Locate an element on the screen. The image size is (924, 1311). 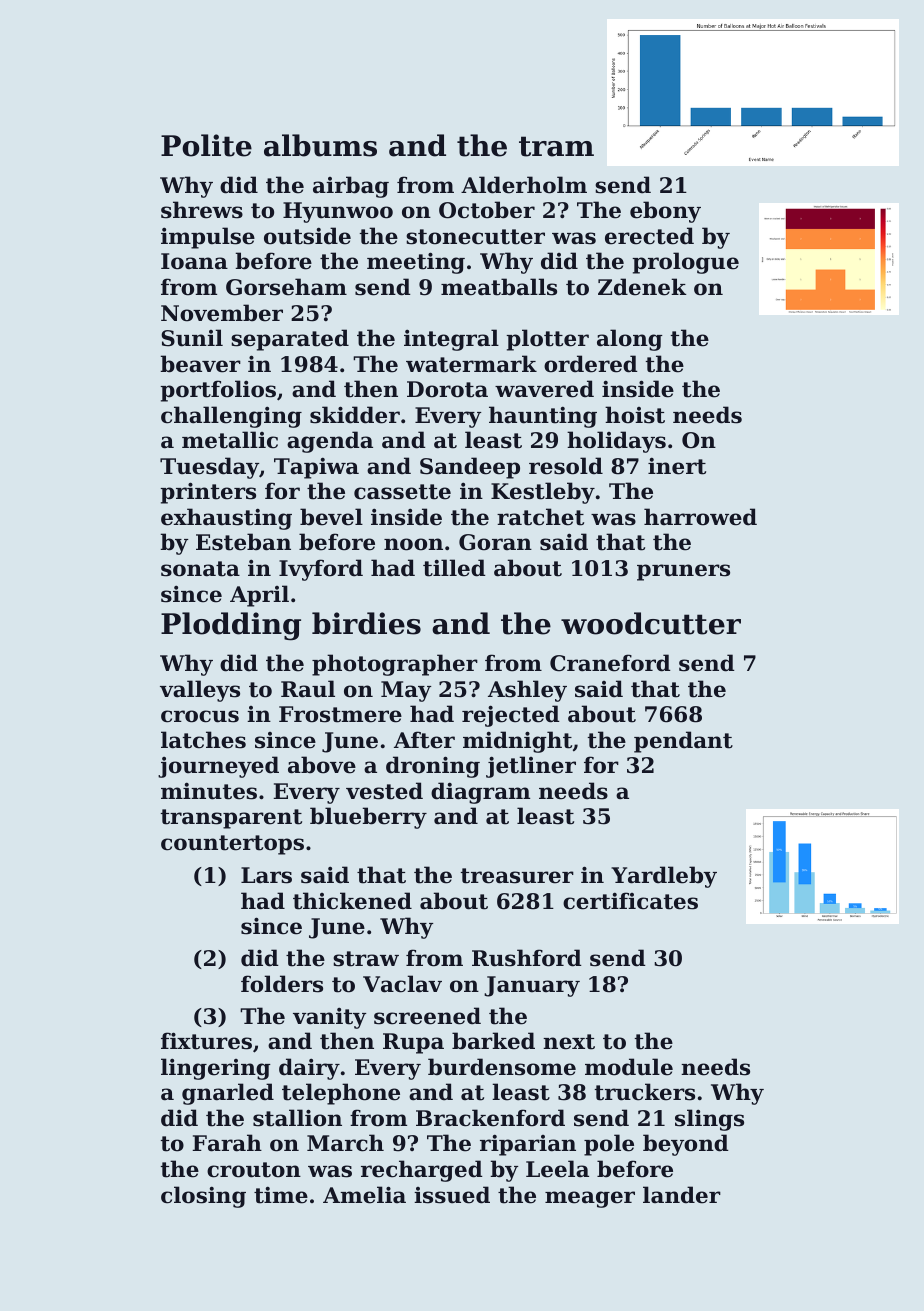
module is located at coordinates (629, 1067).
